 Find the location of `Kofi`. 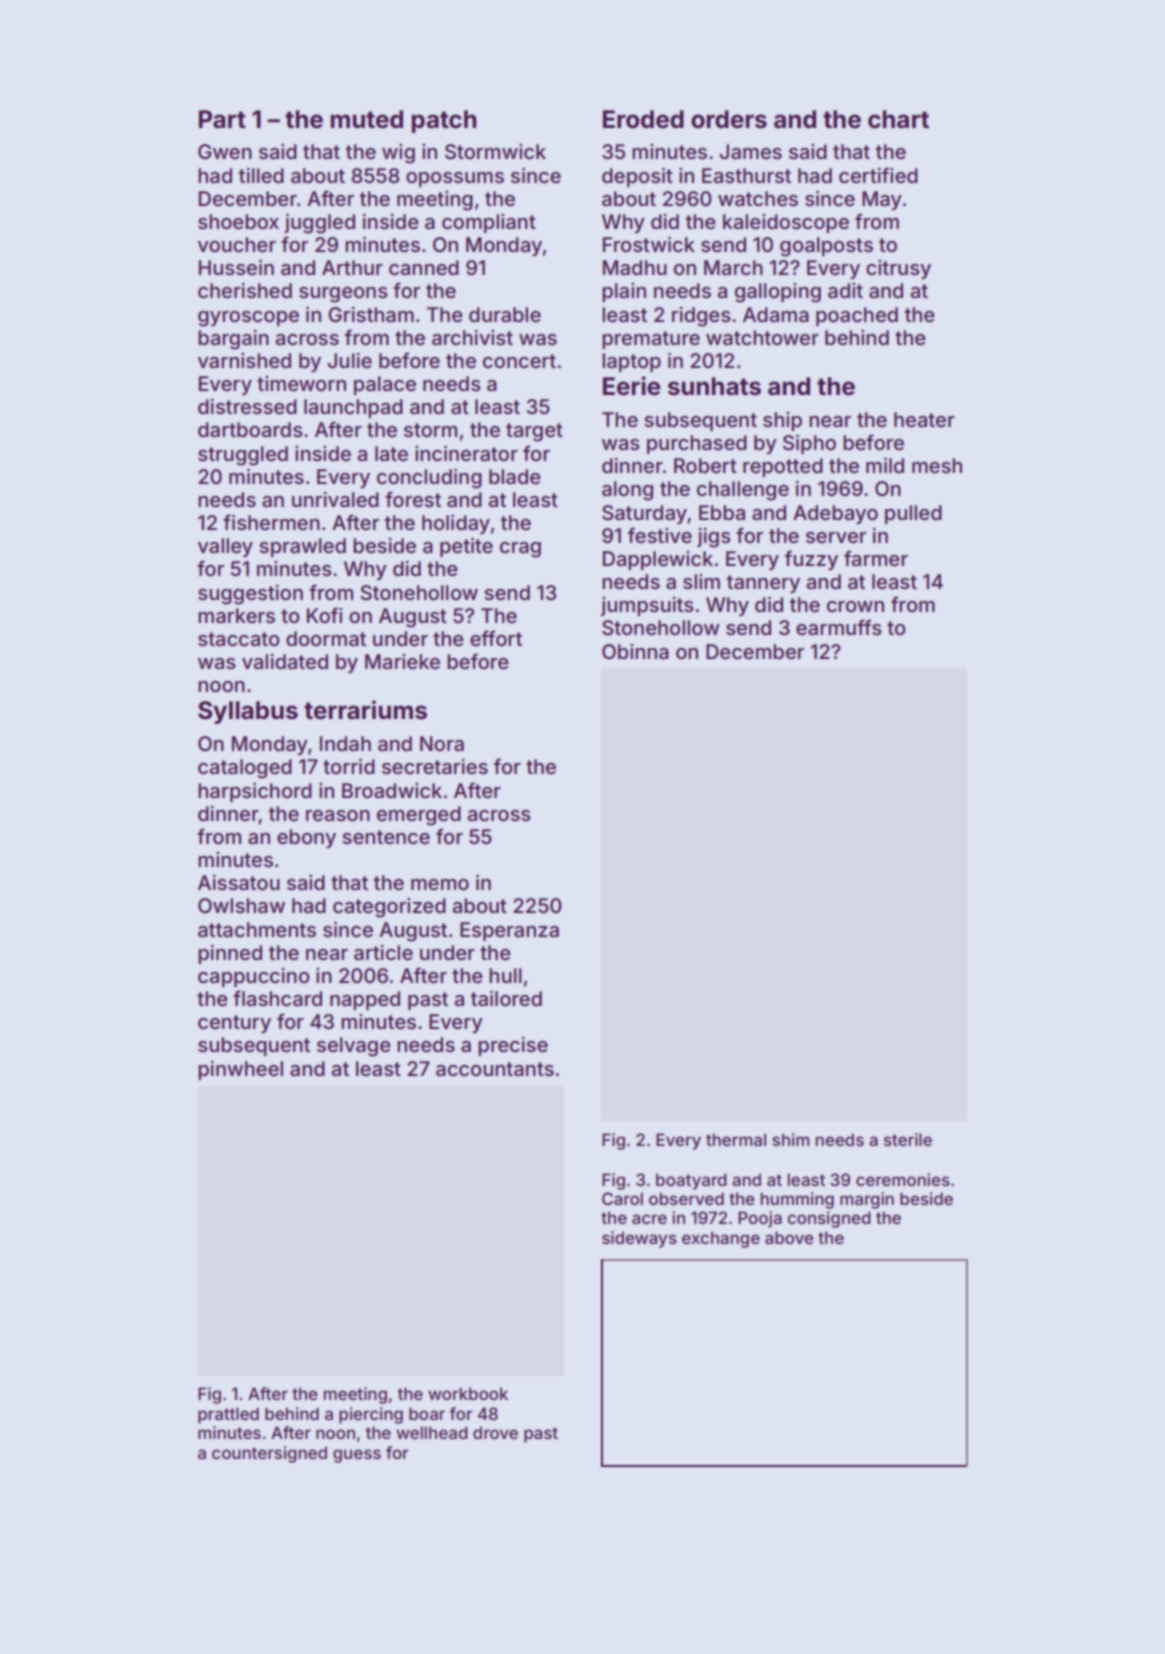

Kofi is located at coordinates (324, 615).
